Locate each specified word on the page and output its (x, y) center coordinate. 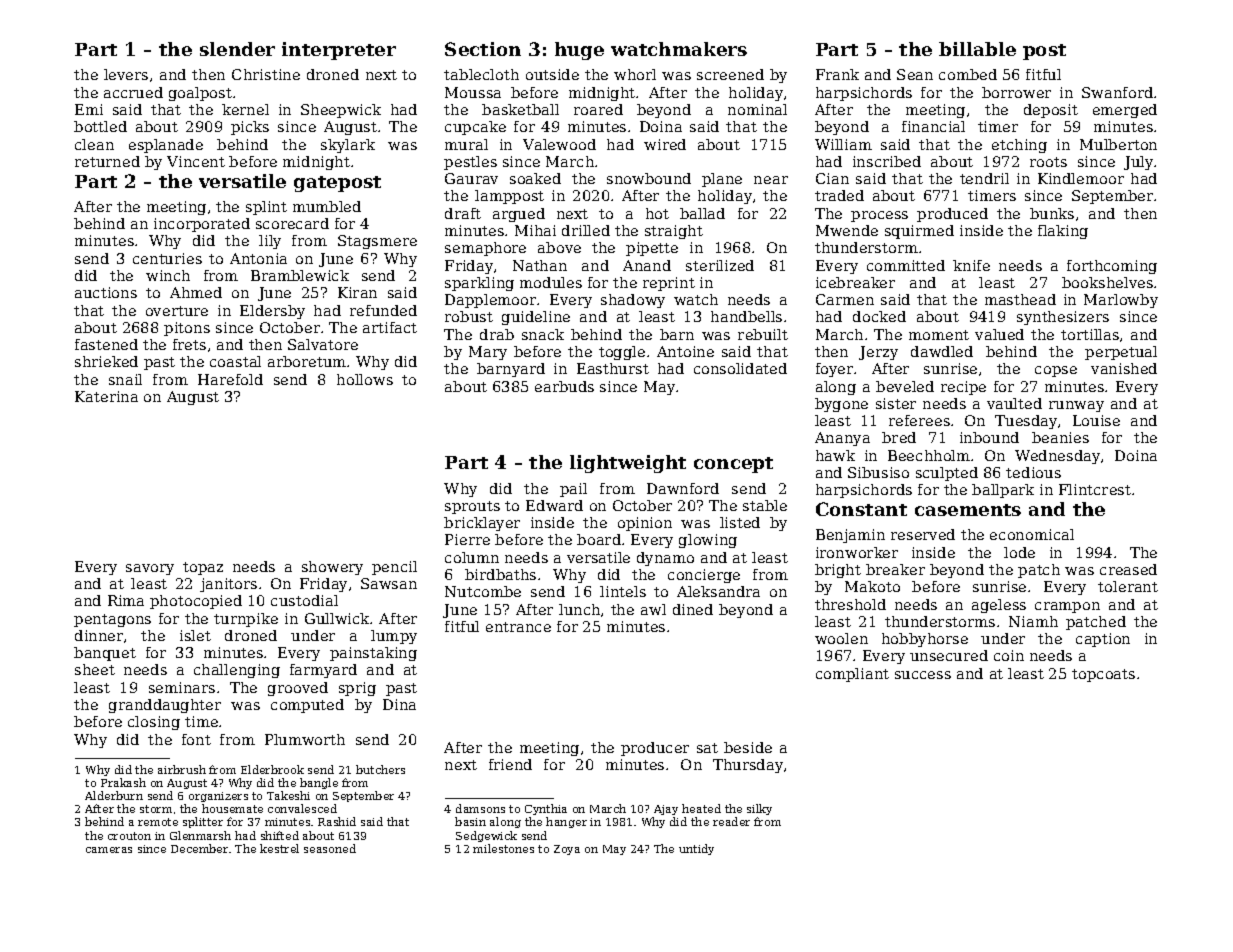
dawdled (942, 351)
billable (977, 49)
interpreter (339, 51)
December (199, 848)
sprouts (472, 507)
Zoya (567, 850)
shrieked (106, 361)
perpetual (1121, 353)
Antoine (685, 351)
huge (579, 51)
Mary (488, 353)
